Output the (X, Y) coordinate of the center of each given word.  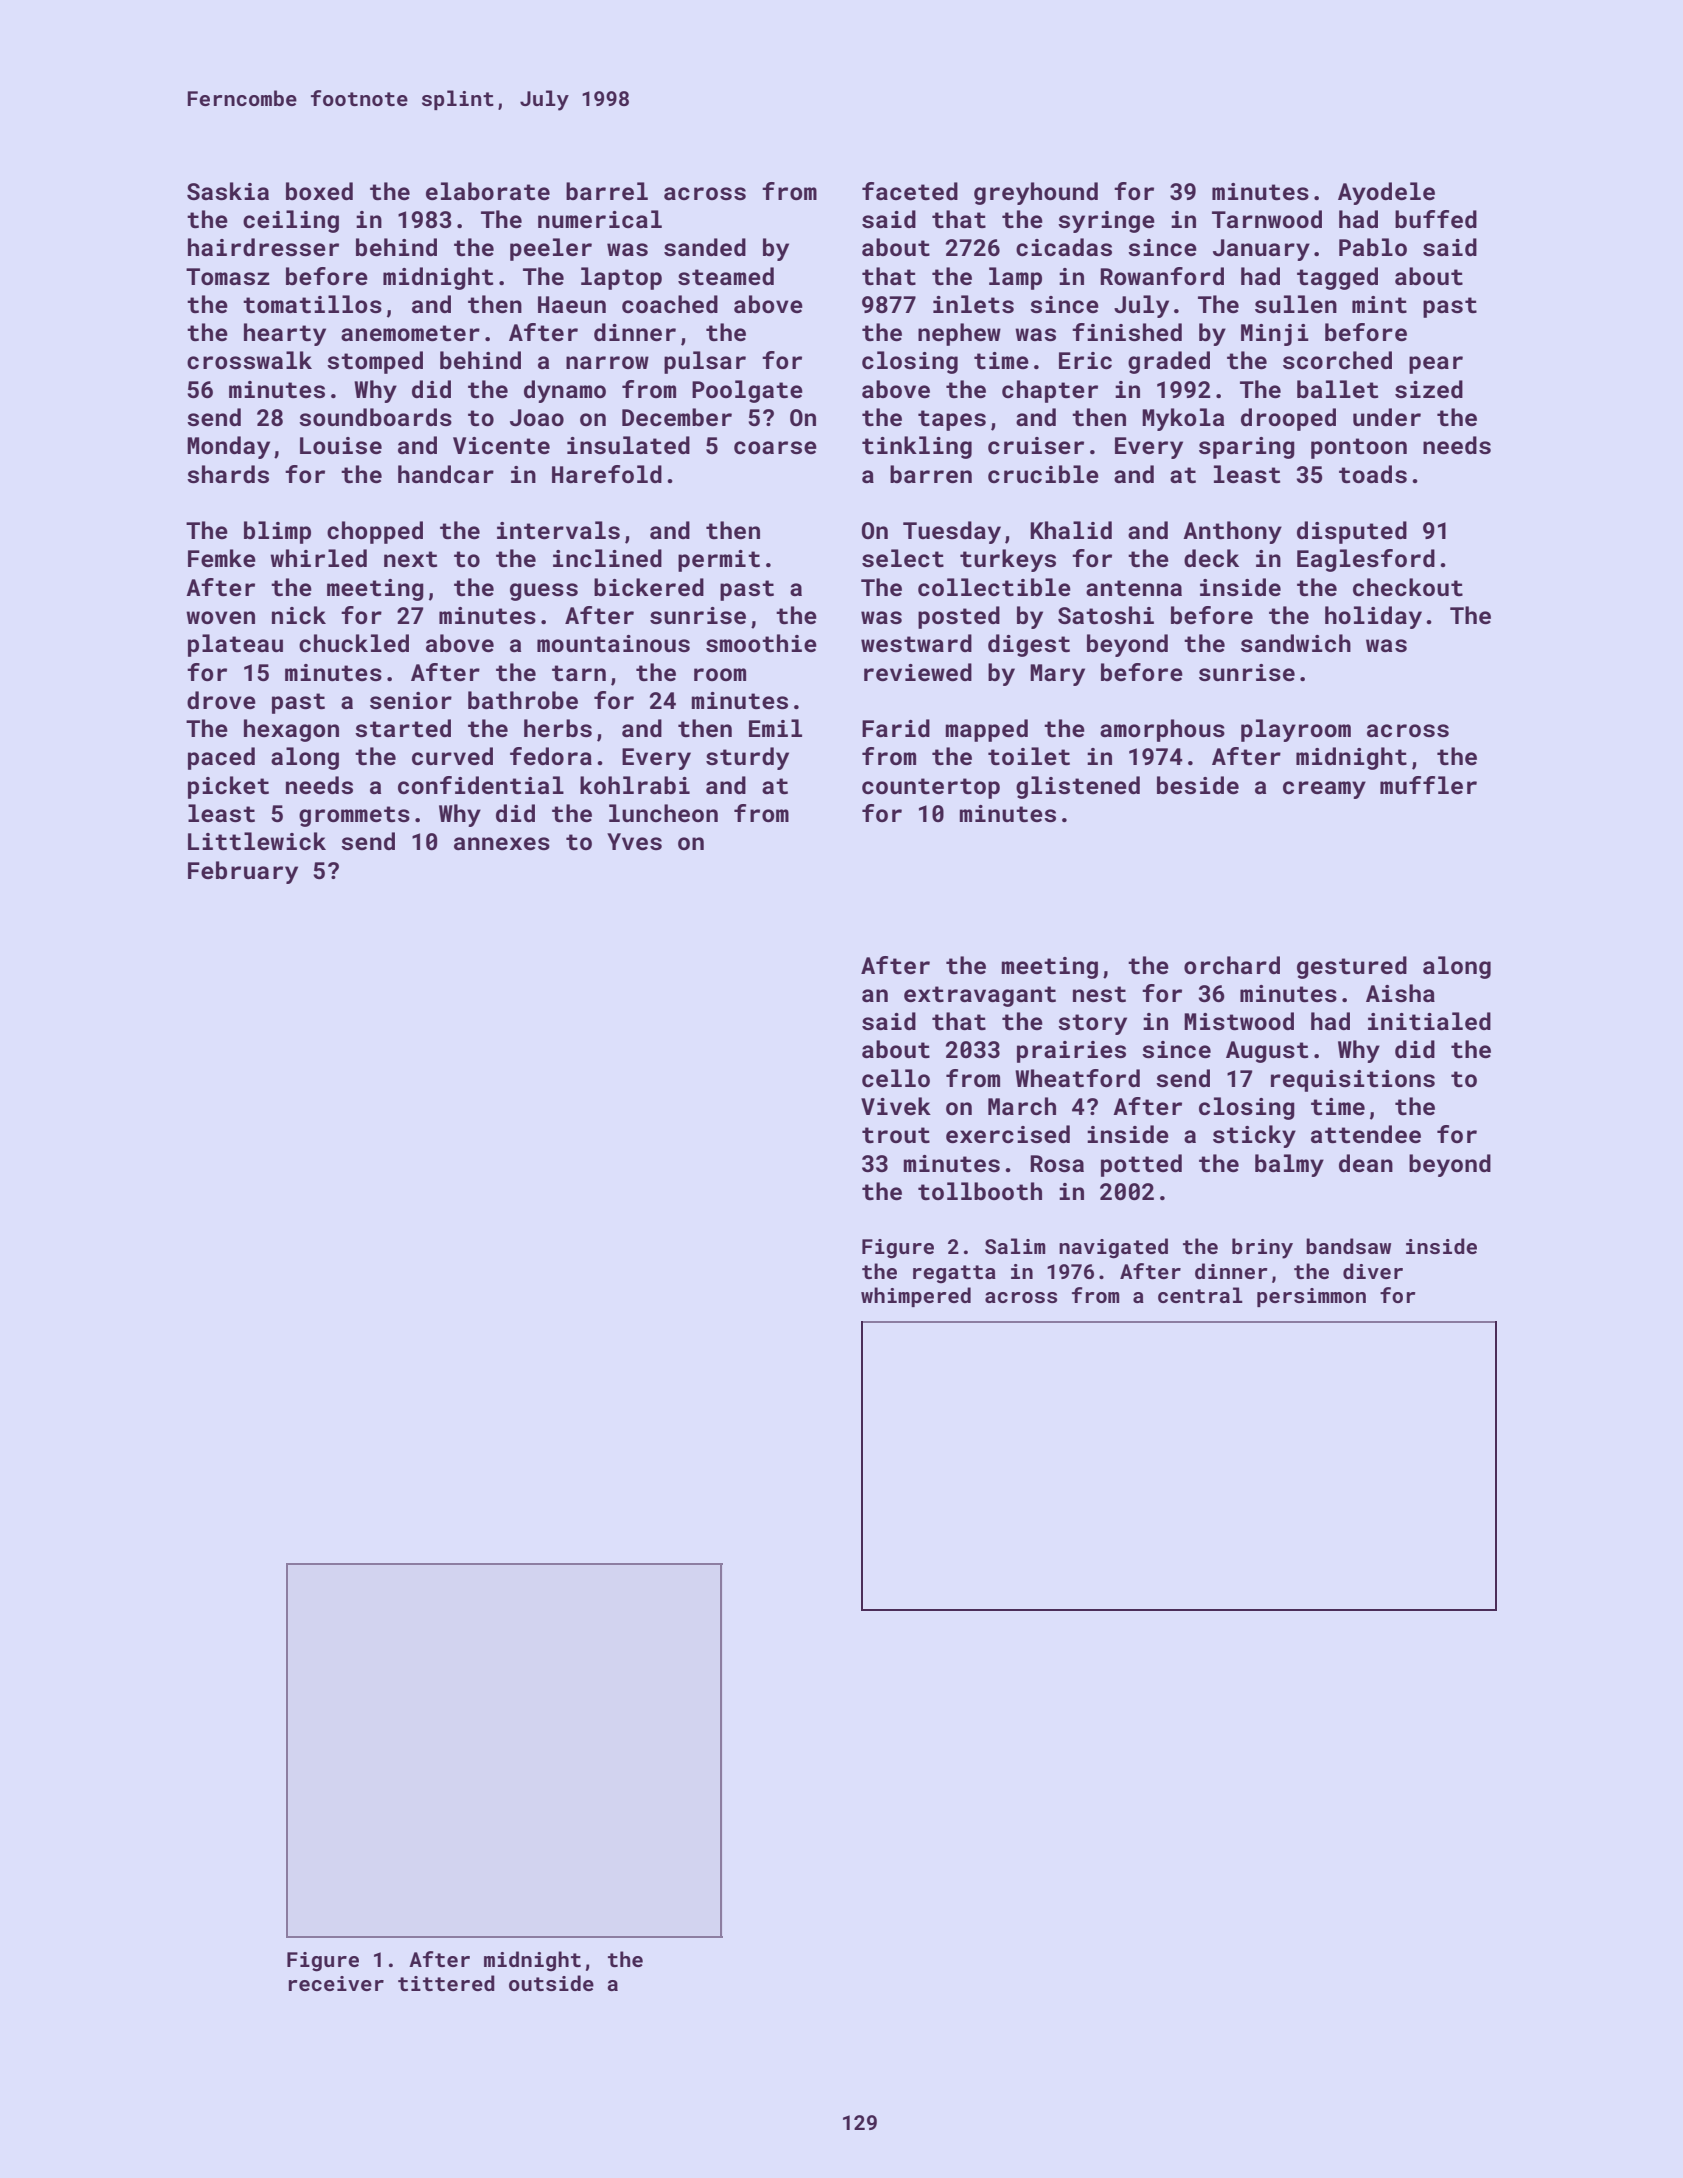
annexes (502, 843)
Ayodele (1386, 193)
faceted (910, 191)
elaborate (488, 191)
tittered (446, 1983)
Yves (634, 841)
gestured (1352, 967)
